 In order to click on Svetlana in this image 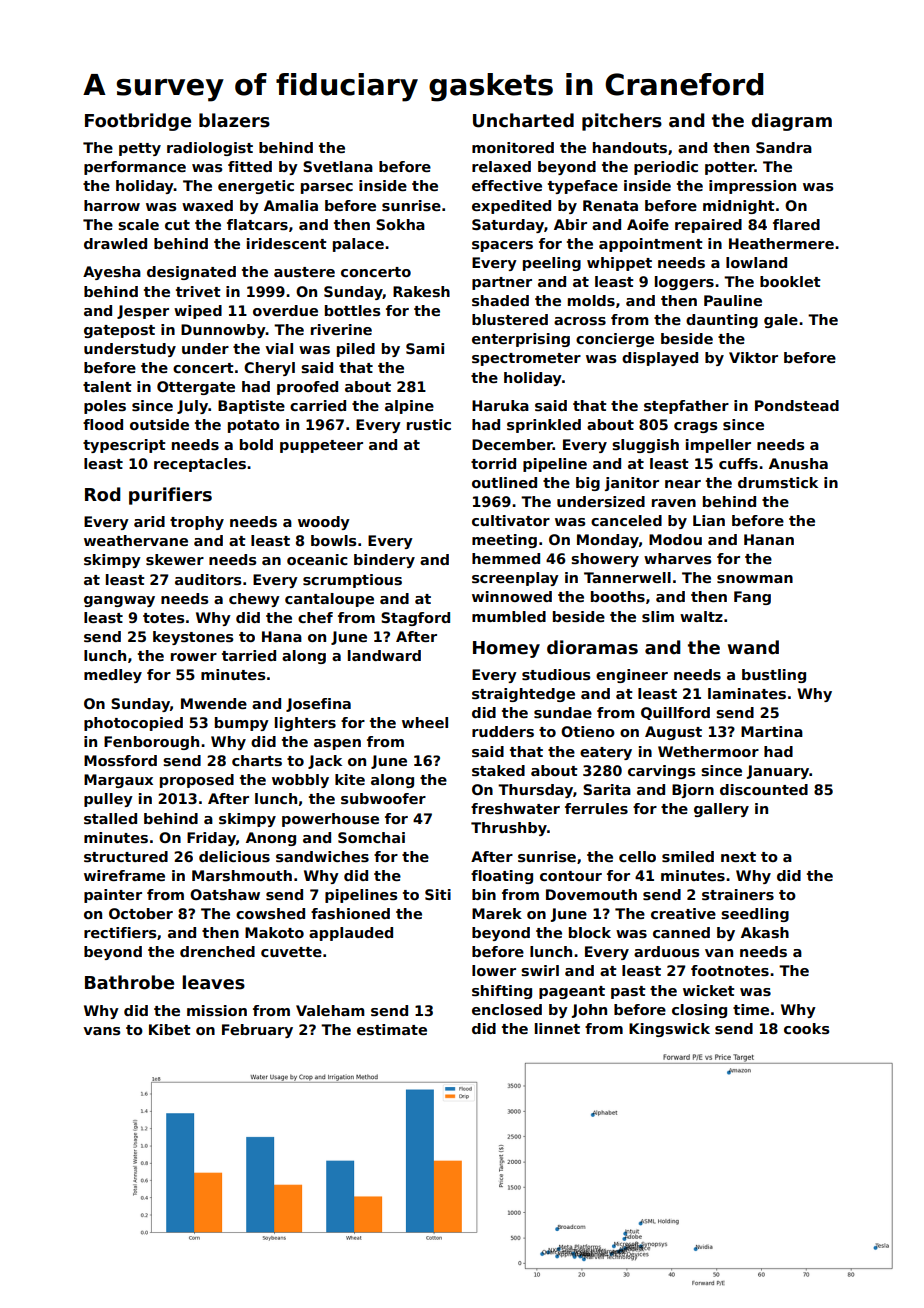, I will do `click(338, 166)`.
